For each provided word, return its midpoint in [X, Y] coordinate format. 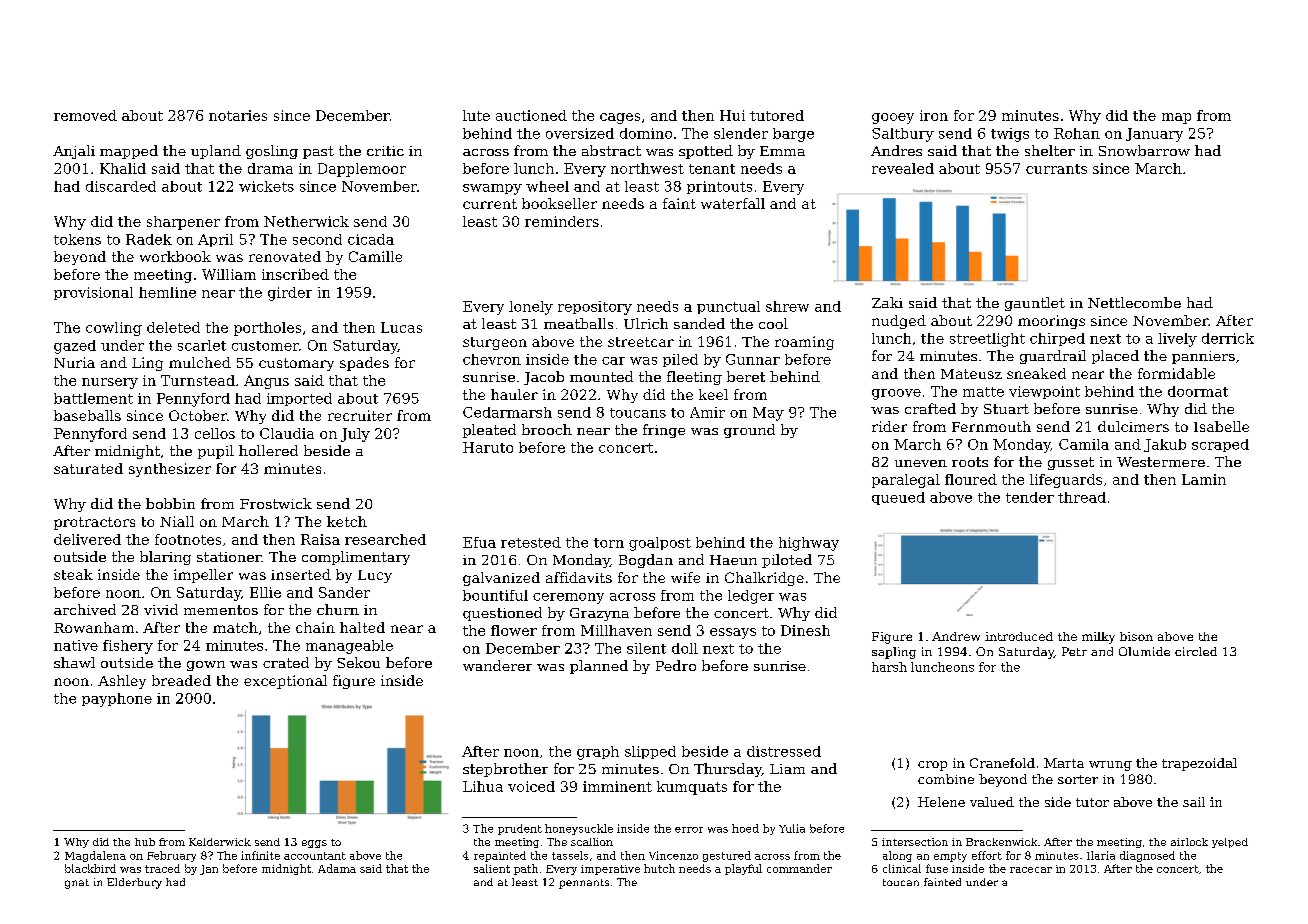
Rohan [1077, 133]
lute [476, 115]
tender [1030, 497]
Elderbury [134, 883]
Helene [941, 802]
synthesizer [170, 470]
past [318, 152]
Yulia [792, 828]
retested [531, 542]
